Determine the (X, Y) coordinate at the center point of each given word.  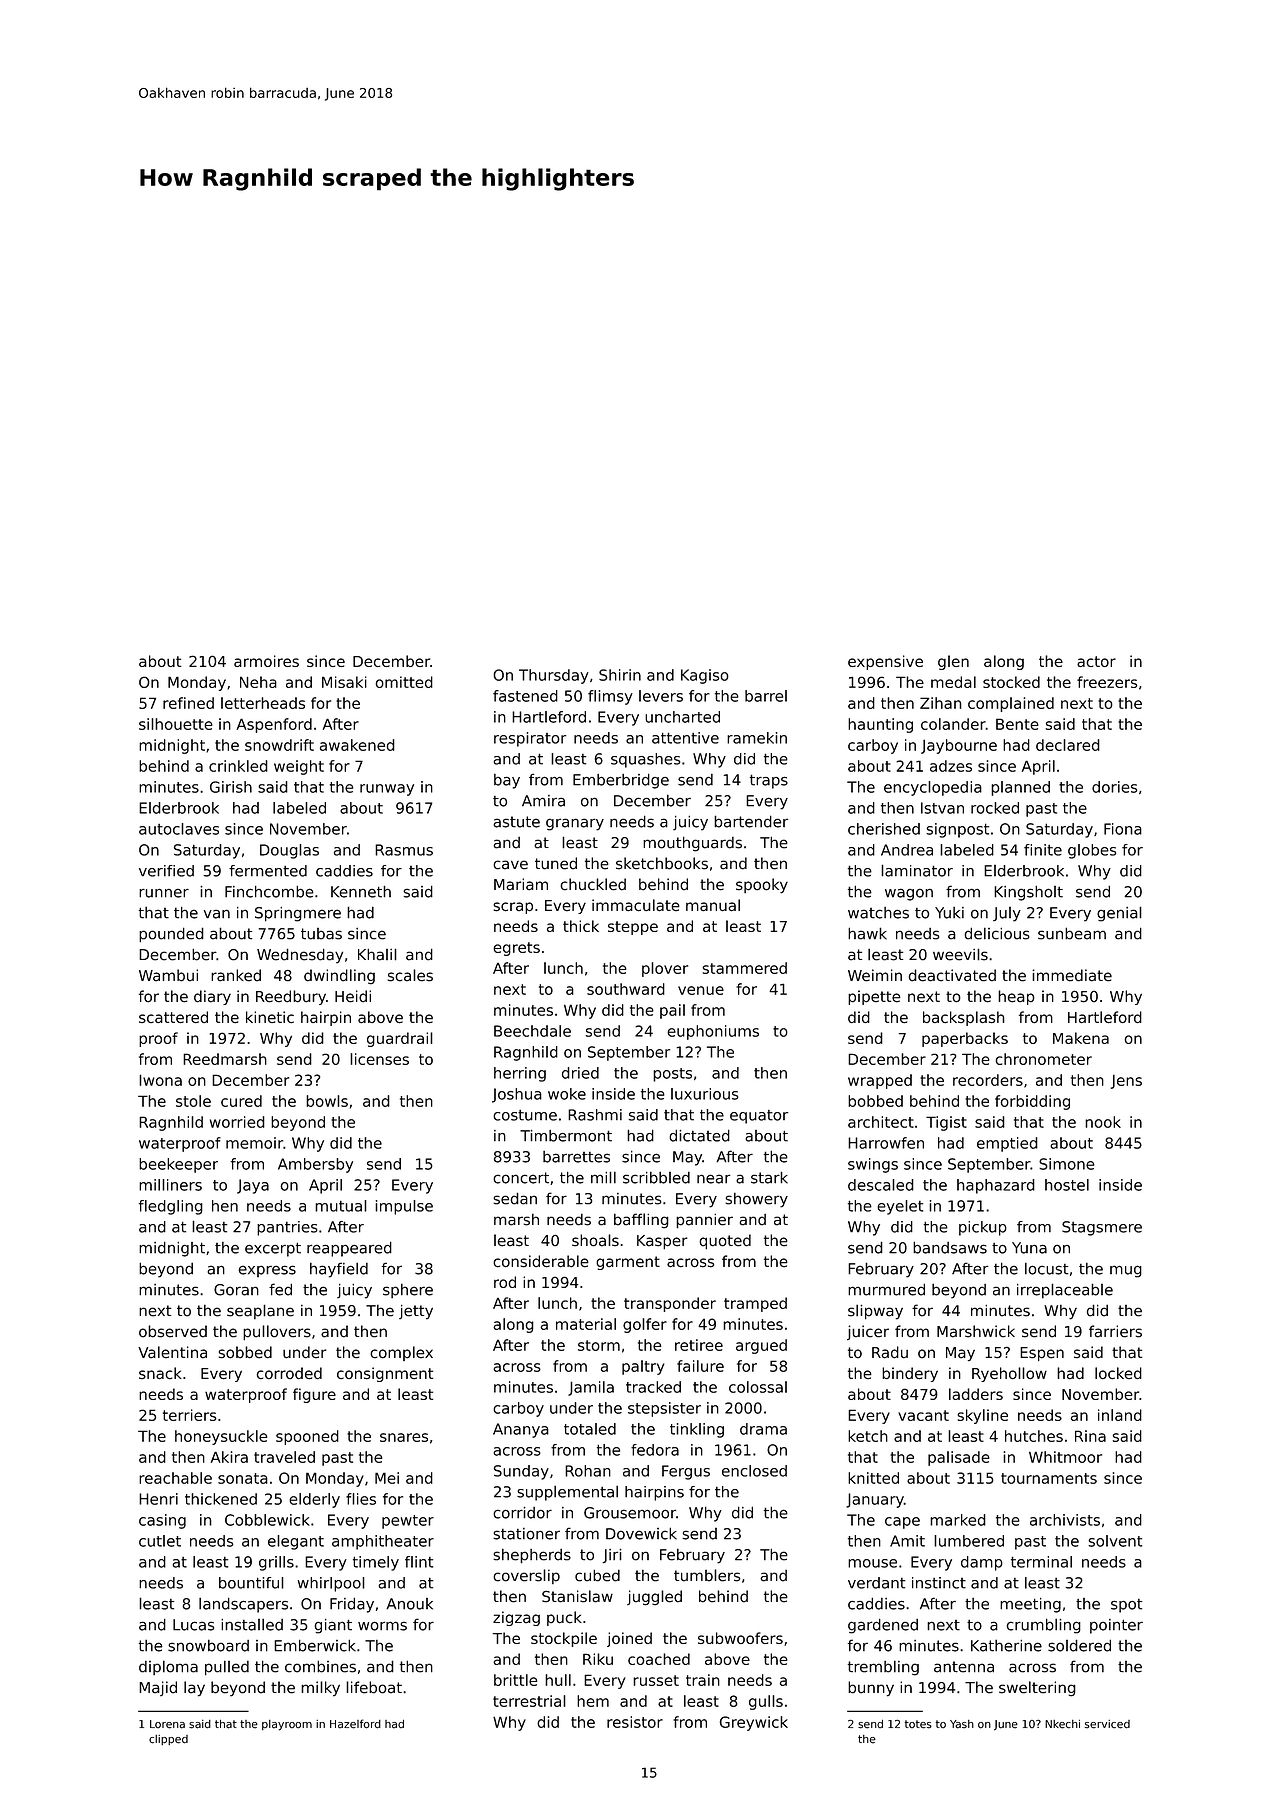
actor (1096, 661)
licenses (379, 1059)
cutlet (160, 1541)
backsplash (964, 1018)
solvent (1115, 1541)
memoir (254, 1143)
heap (1016, 997)
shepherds (532, 1556)
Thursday (554, 676)
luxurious (704, 1094)
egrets (516, 949)
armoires (266, 661)
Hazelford (355, 1724)
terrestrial (529, 1701)
